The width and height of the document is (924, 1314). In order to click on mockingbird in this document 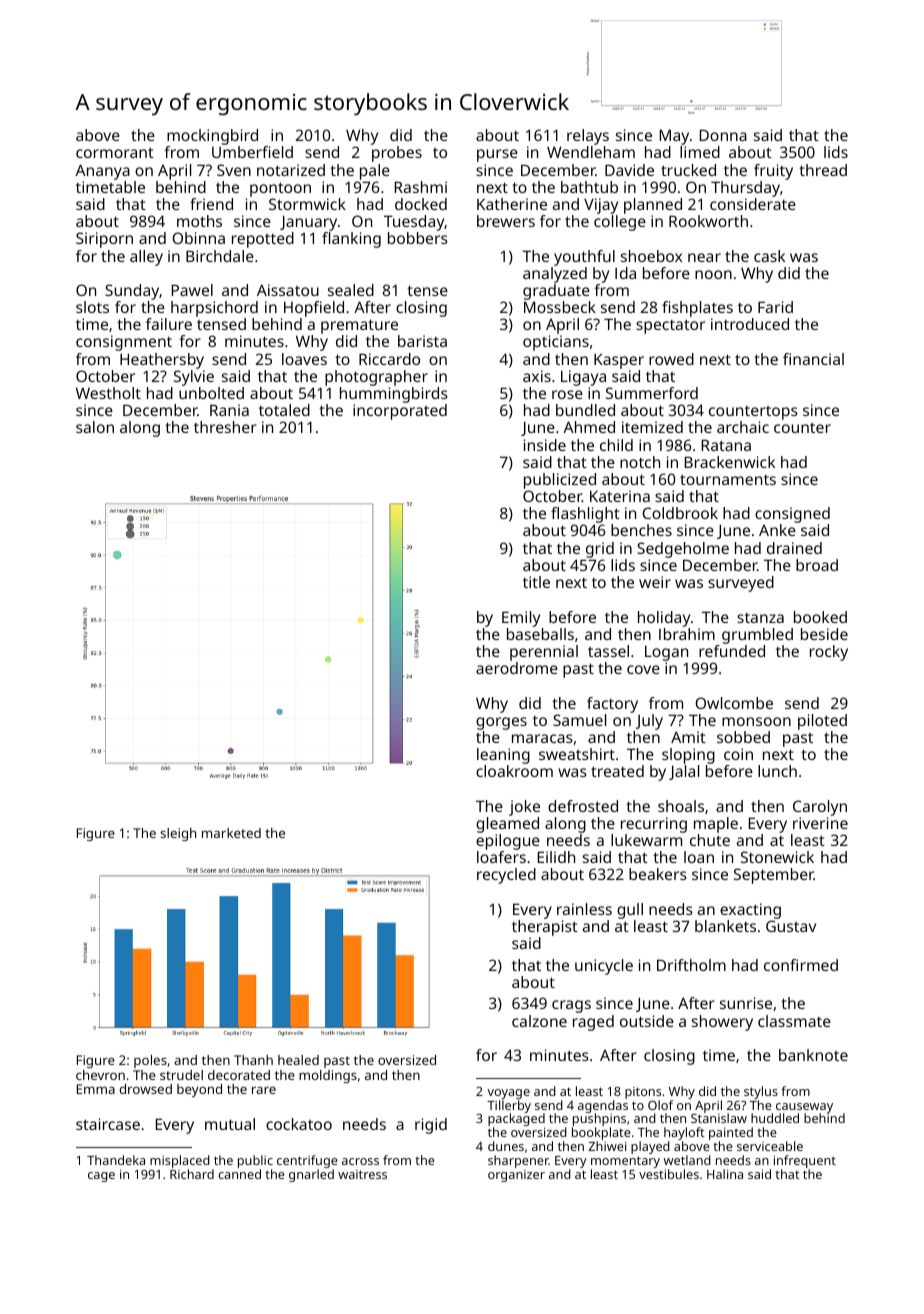, I will do `click(212, 137)`.
